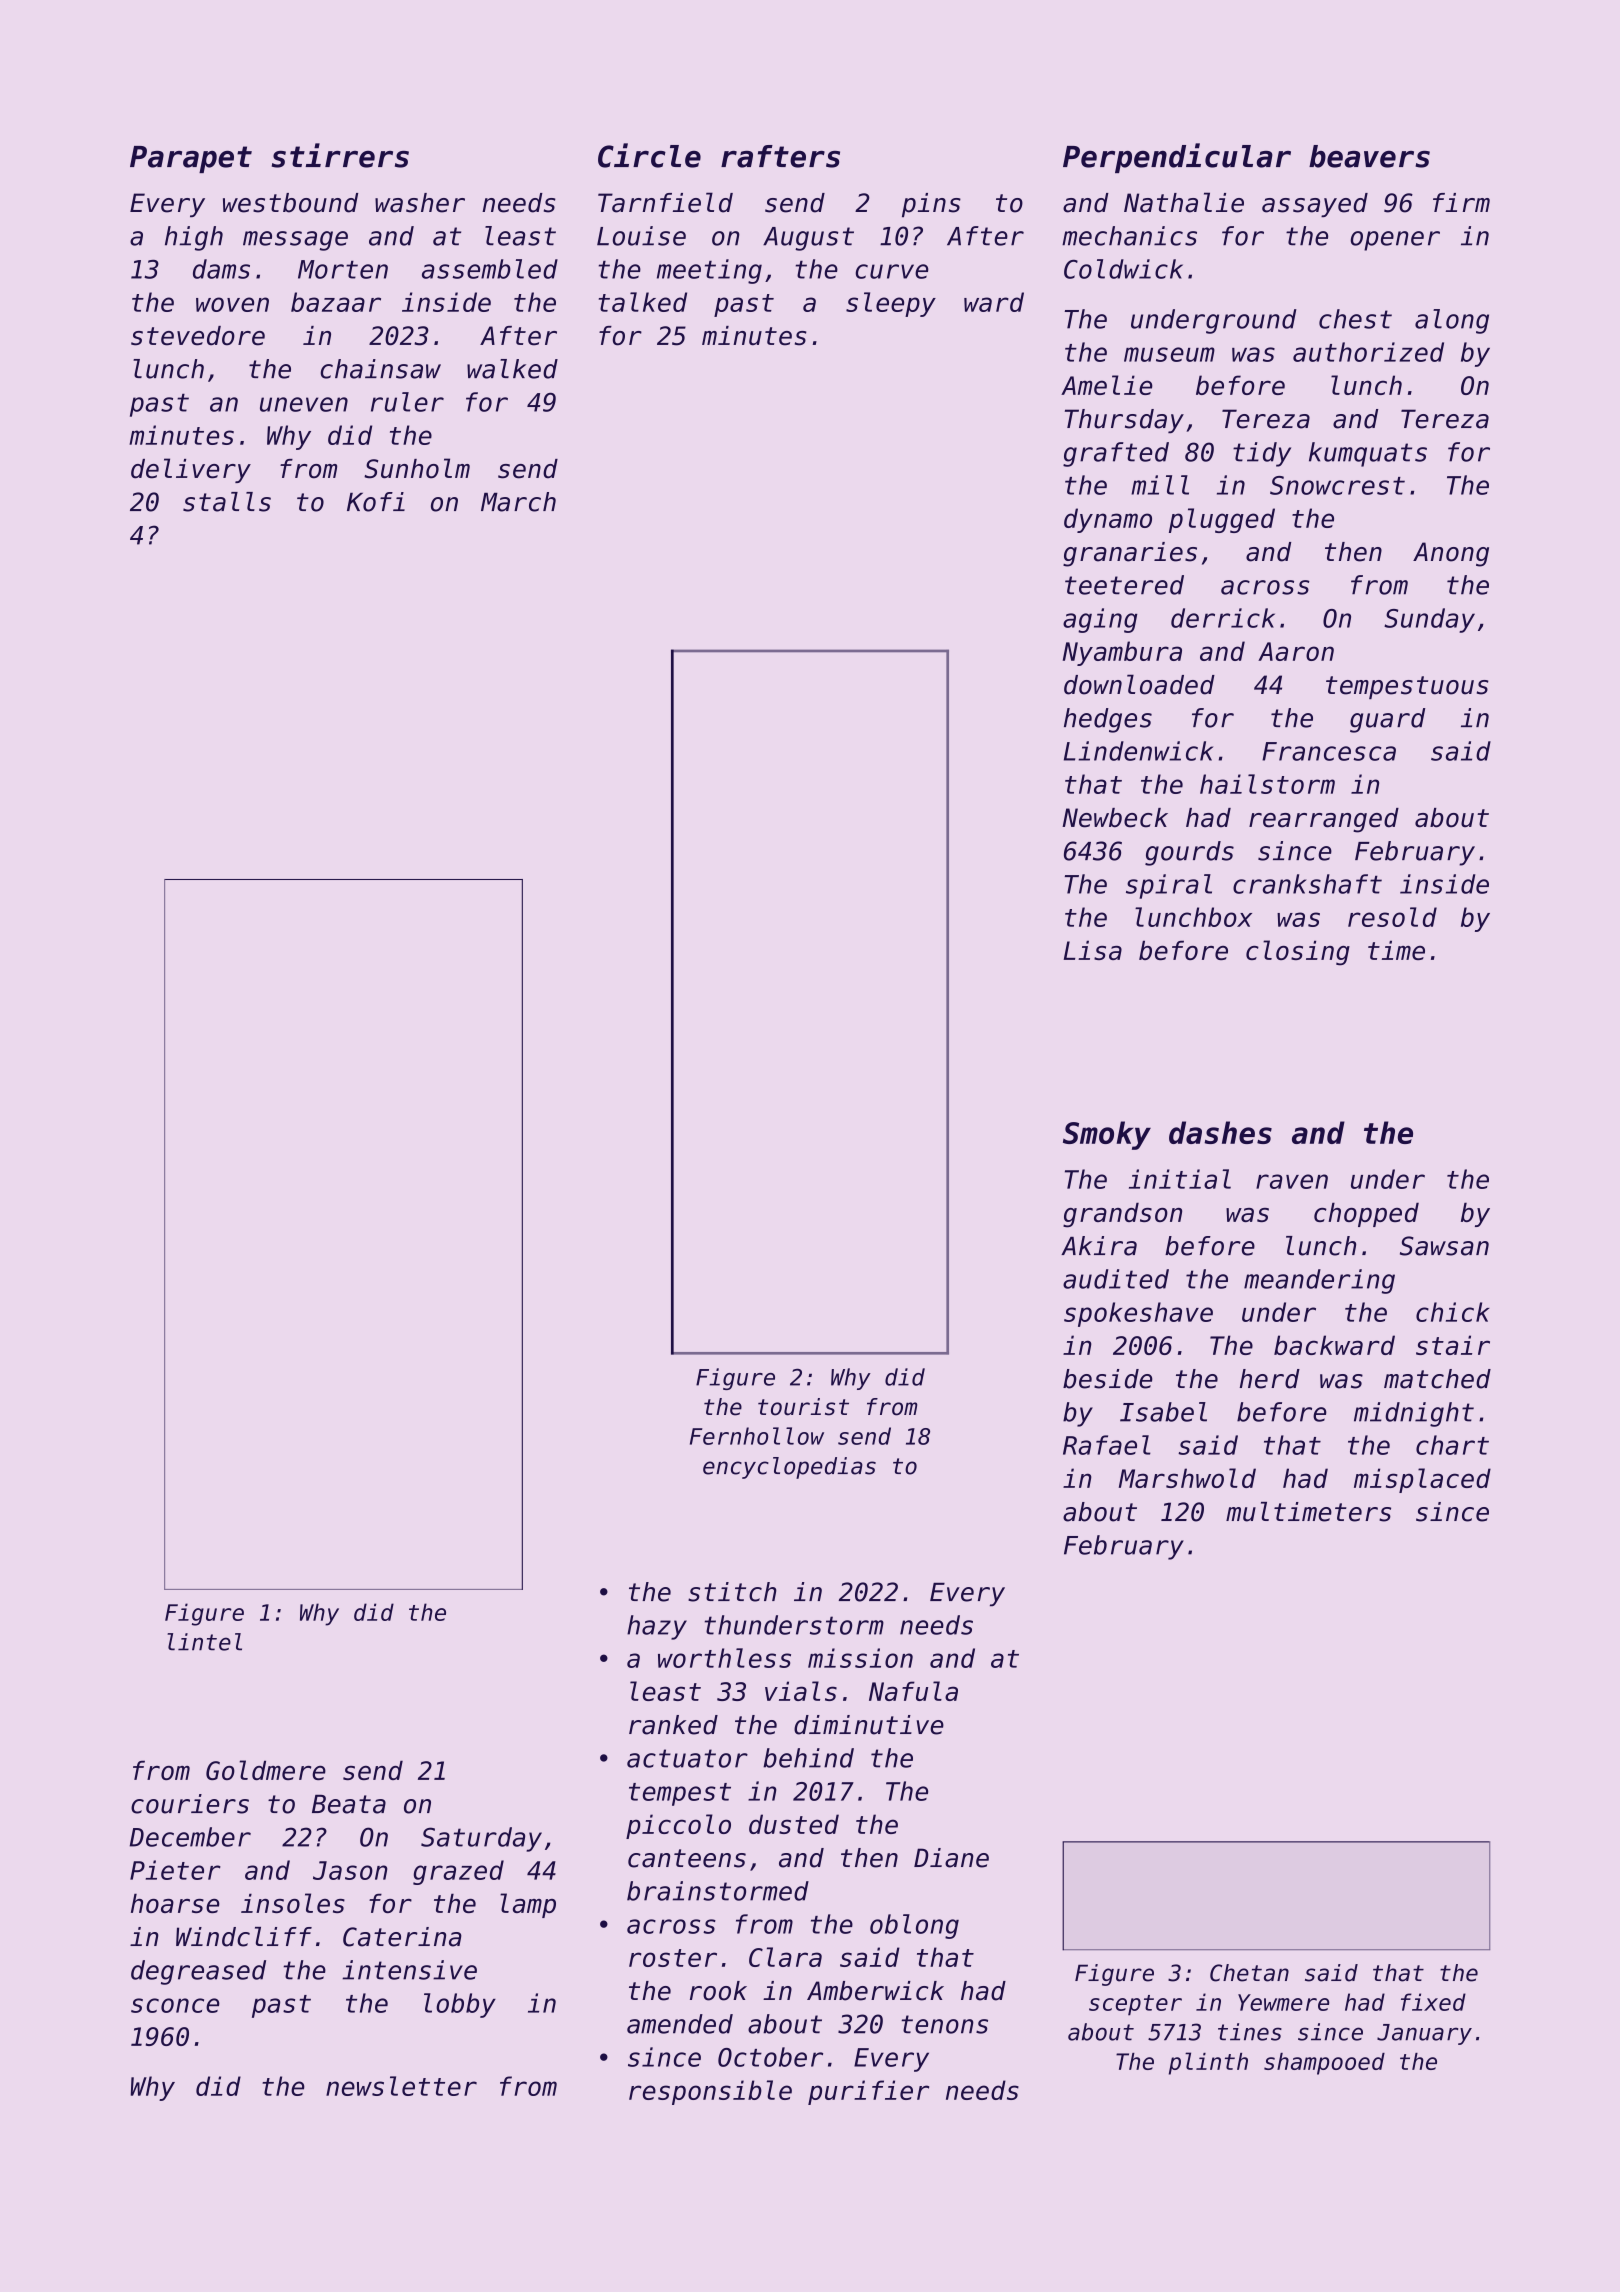 The height and width of the page is (2292, 1620). I want to click on sleepy, so click(891, 304).
